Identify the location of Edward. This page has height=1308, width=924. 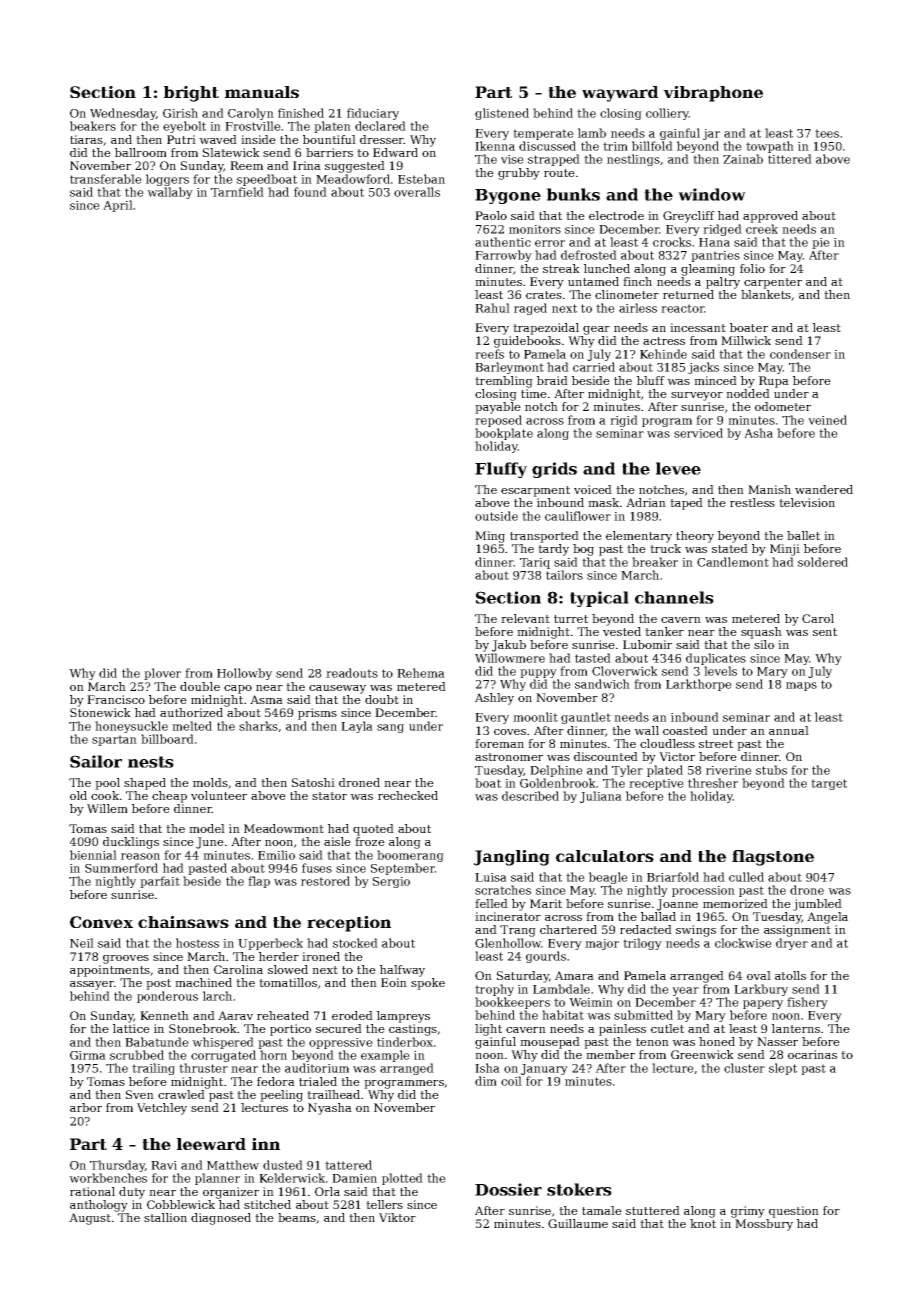
(395, 152).
